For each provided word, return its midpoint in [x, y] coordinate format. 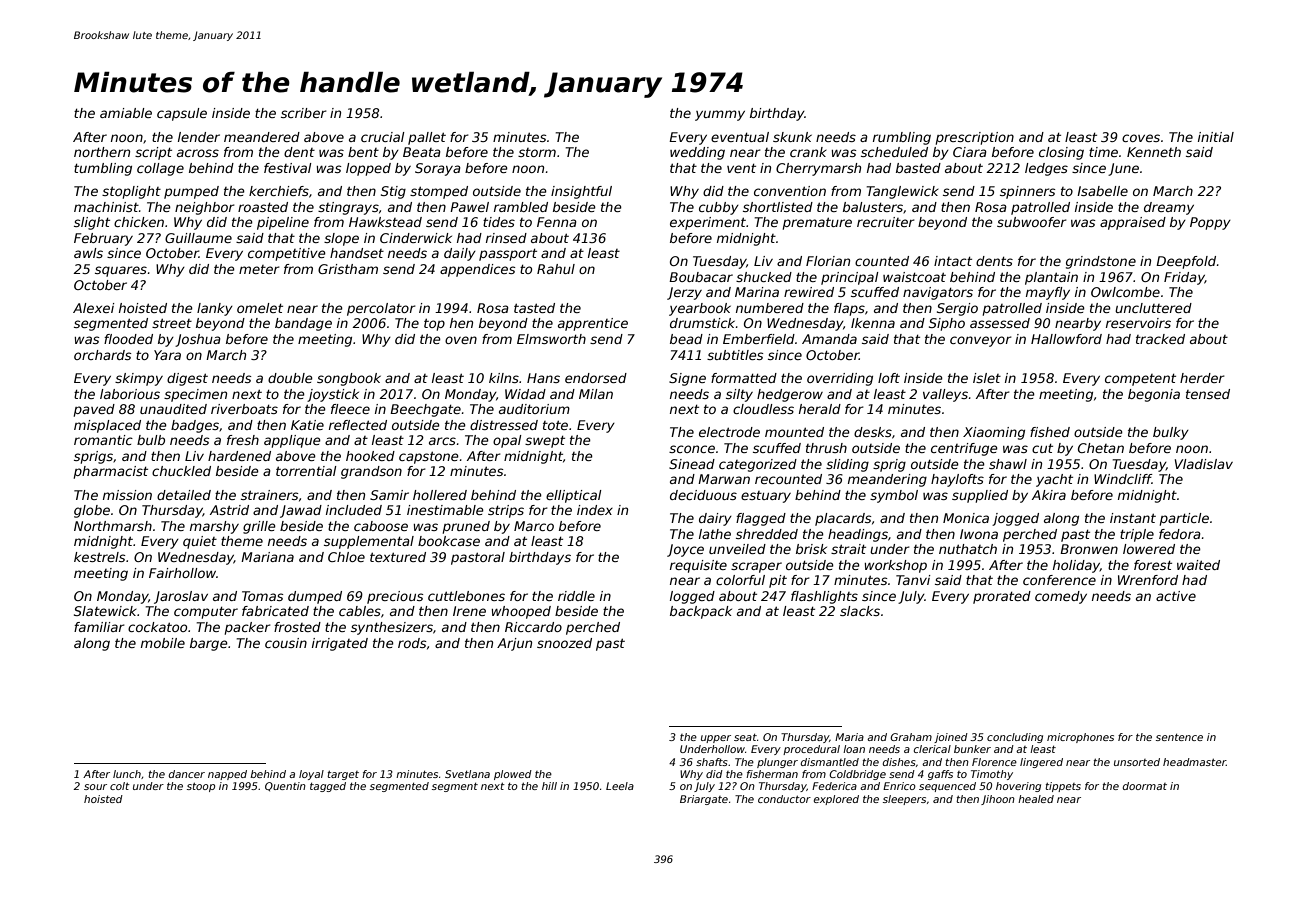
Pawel [469, 207]
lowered [1149, 549]
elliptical [574, 496]
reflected [358, 425]
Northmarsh [113, 526]
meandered [262, 137]
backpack [701, 612]
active [1176, 596]
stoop [201, 787]
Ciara [970, 152]
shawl [1008, 464]
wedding [697, 153]
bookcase [449, 541]
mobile [163, 643]
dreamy [1169, 208]
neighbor [205, 208]
